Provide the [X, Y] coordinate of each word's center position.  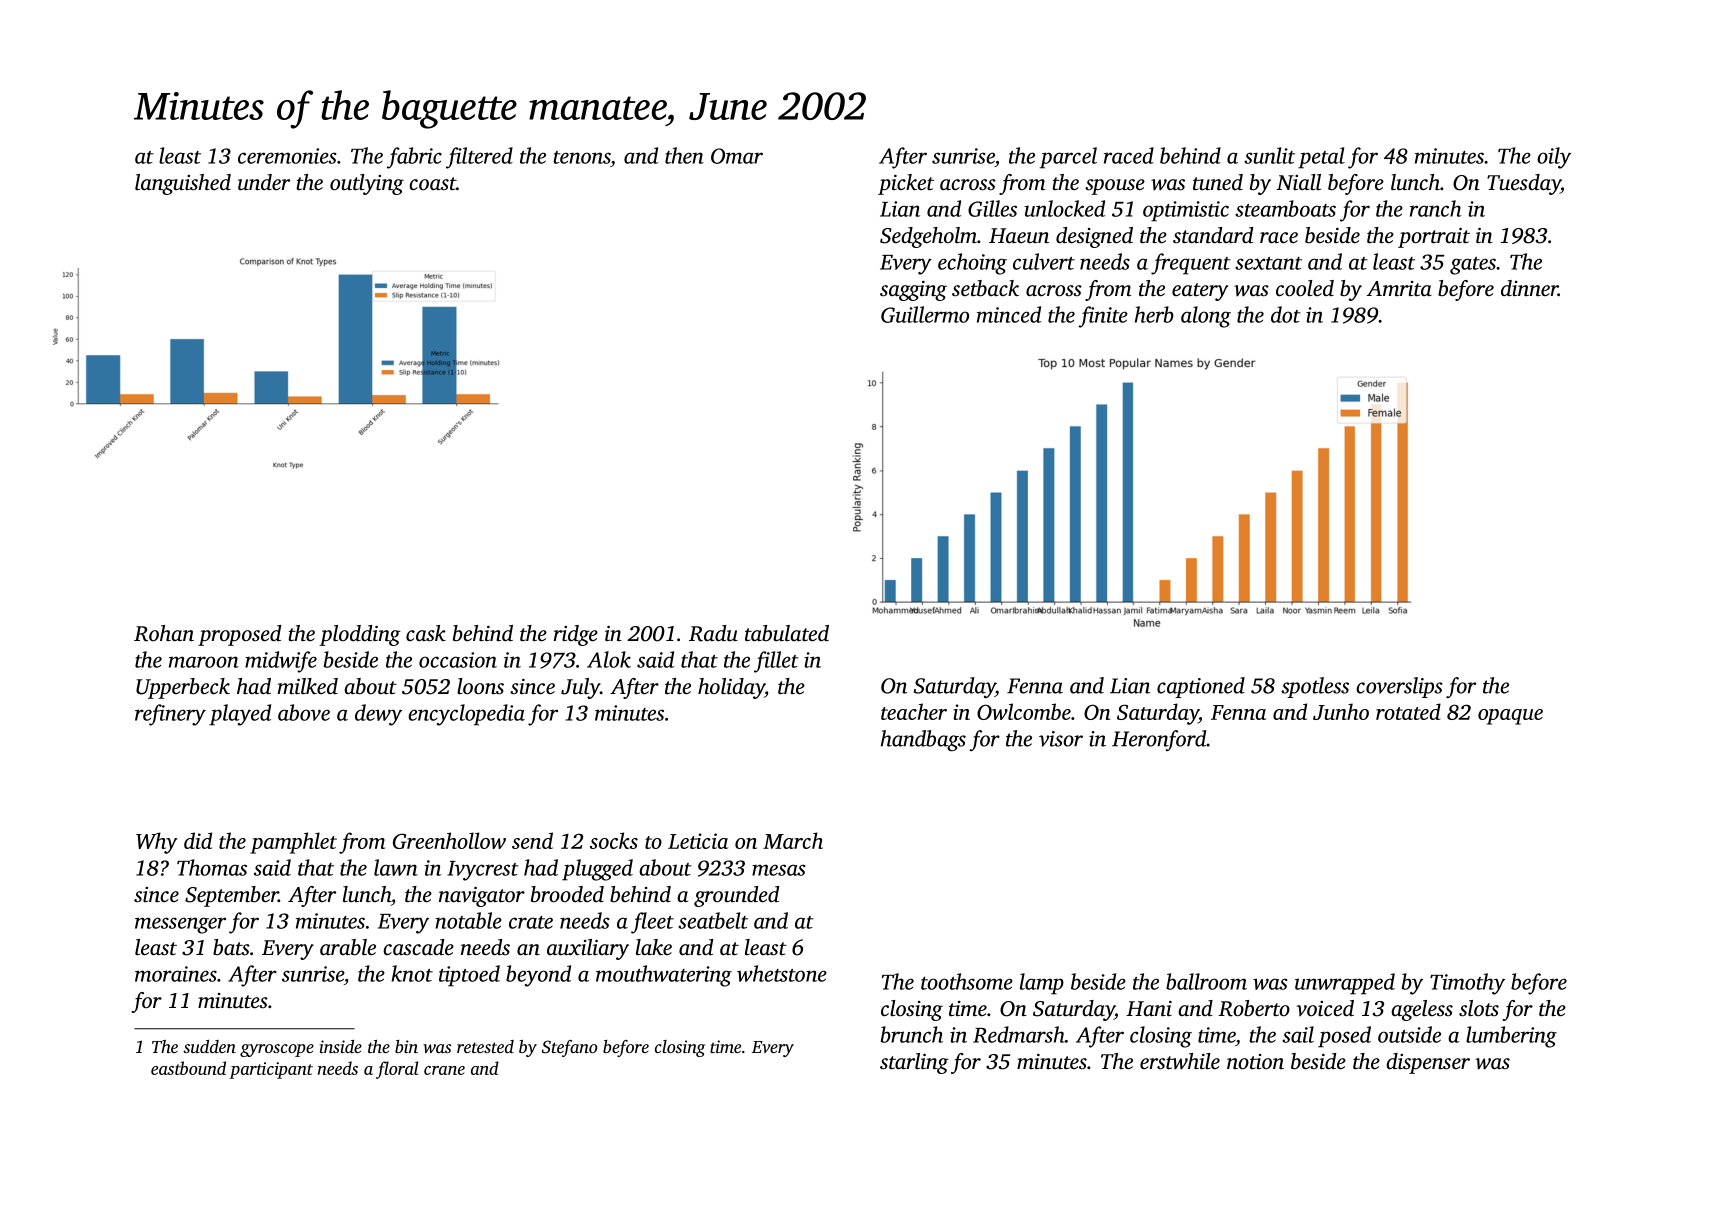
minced [1009, 314]
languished [183, 184]
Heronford [1159, 740]
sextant [1268, 263]
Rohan [164, 633]
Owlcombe [1024, 711]
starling [914, 1063]
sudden [209, 1046]
